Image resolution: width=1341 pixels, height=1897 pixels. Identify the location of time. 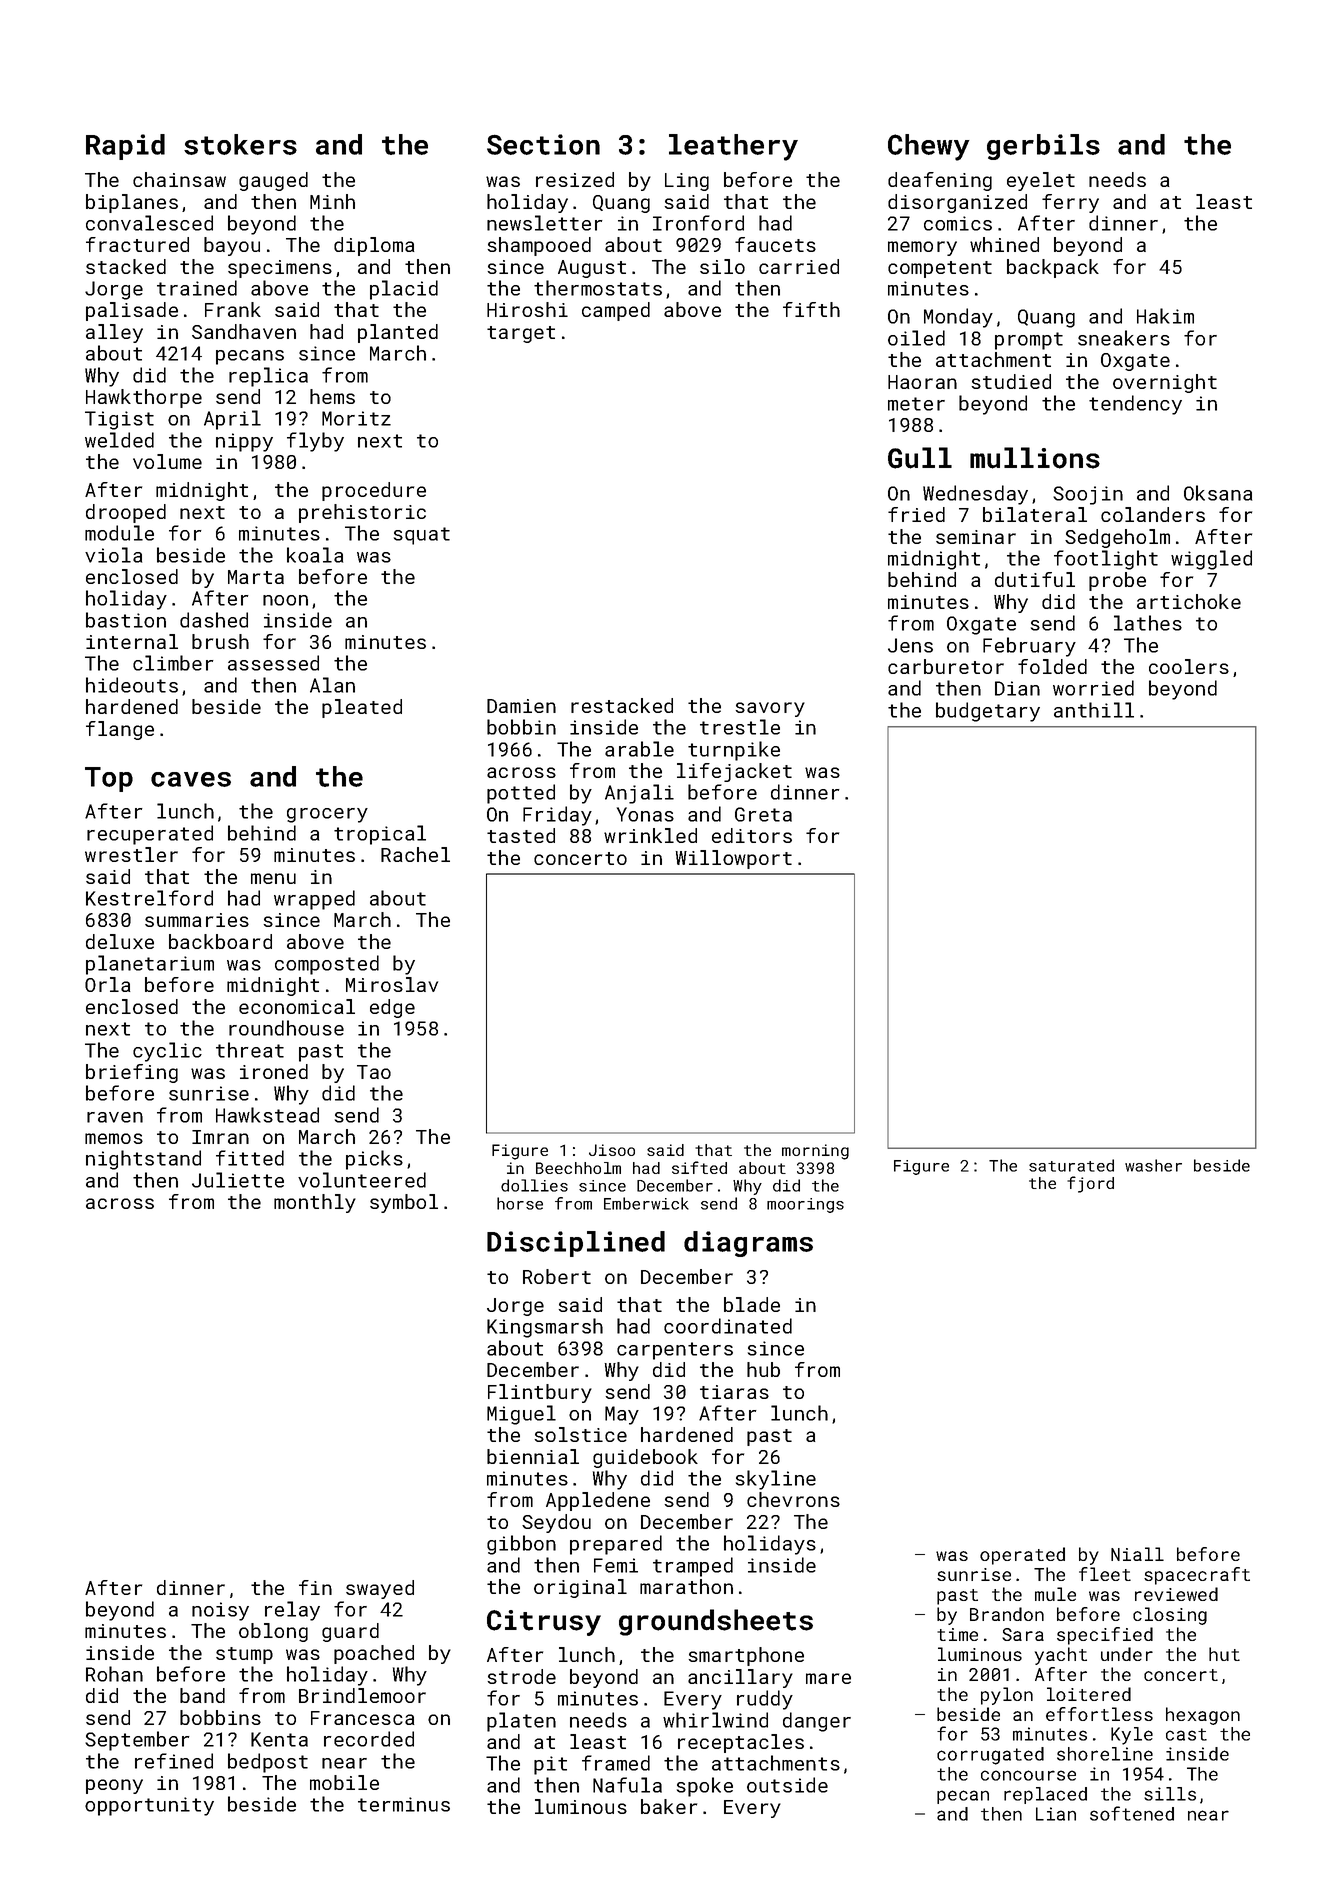
(957, 1634).
